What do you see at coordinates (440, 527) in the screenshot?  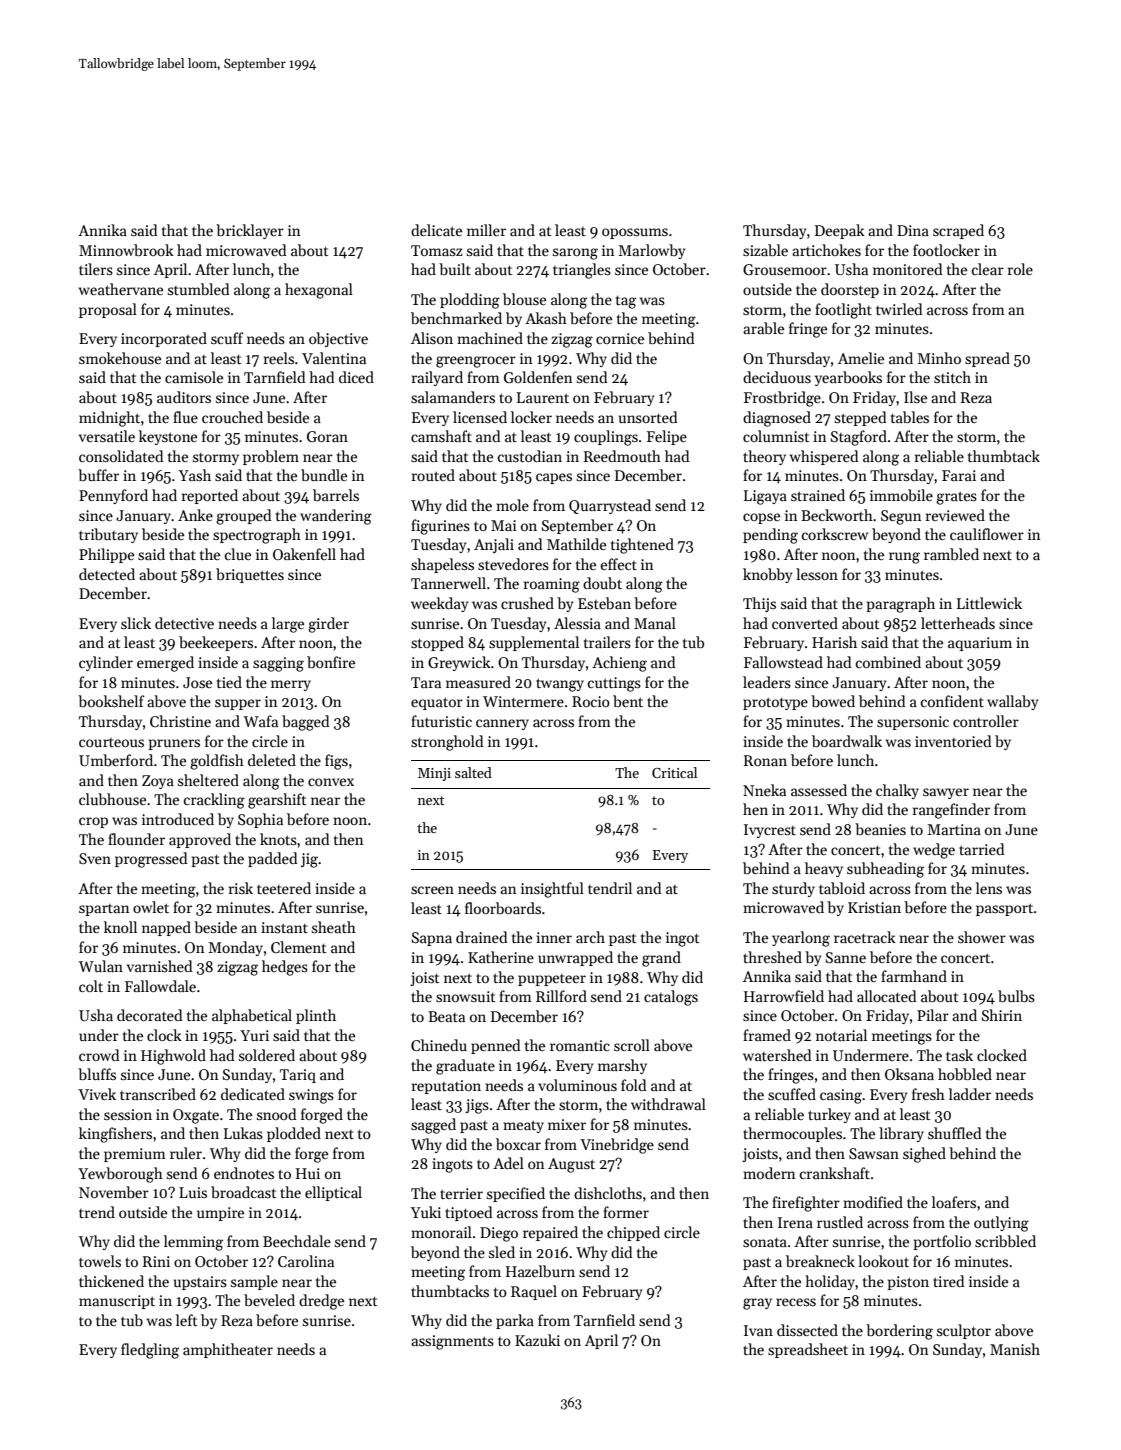 I see `figurines` at bounding box center [440, 527].
